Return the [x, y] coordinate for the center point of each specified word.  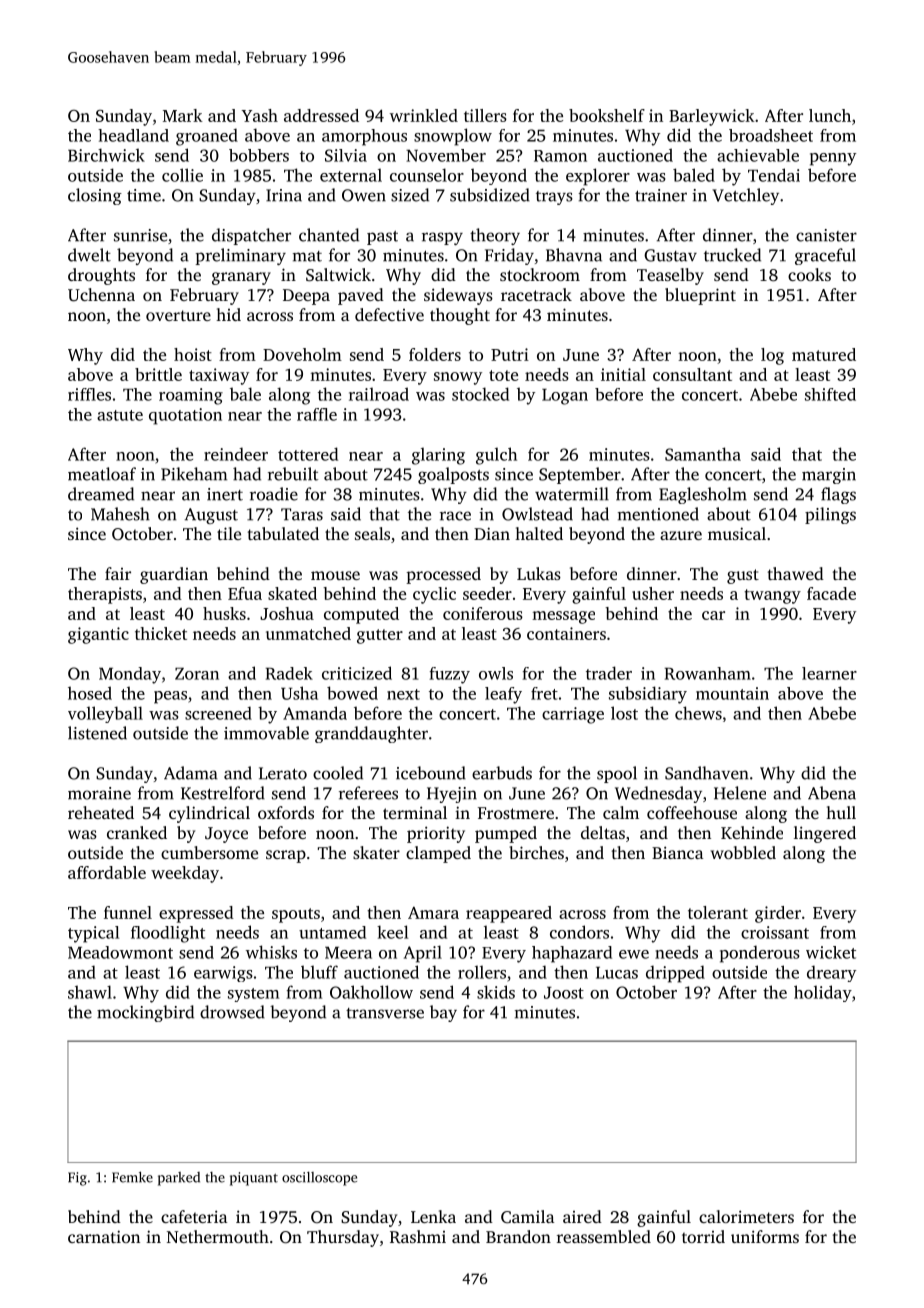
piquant [254, 1179]
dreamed [101, 494]
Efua [245, 593]
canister [826, 235]
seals [372, 533]
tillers [485, 115]
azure [681, 535]
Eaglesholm [703, 495]
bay [443, 1013]
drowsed [232, 1012]
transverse [385, 1013]
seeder [487, 593]
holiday [823, 993]
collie [182, 175]
